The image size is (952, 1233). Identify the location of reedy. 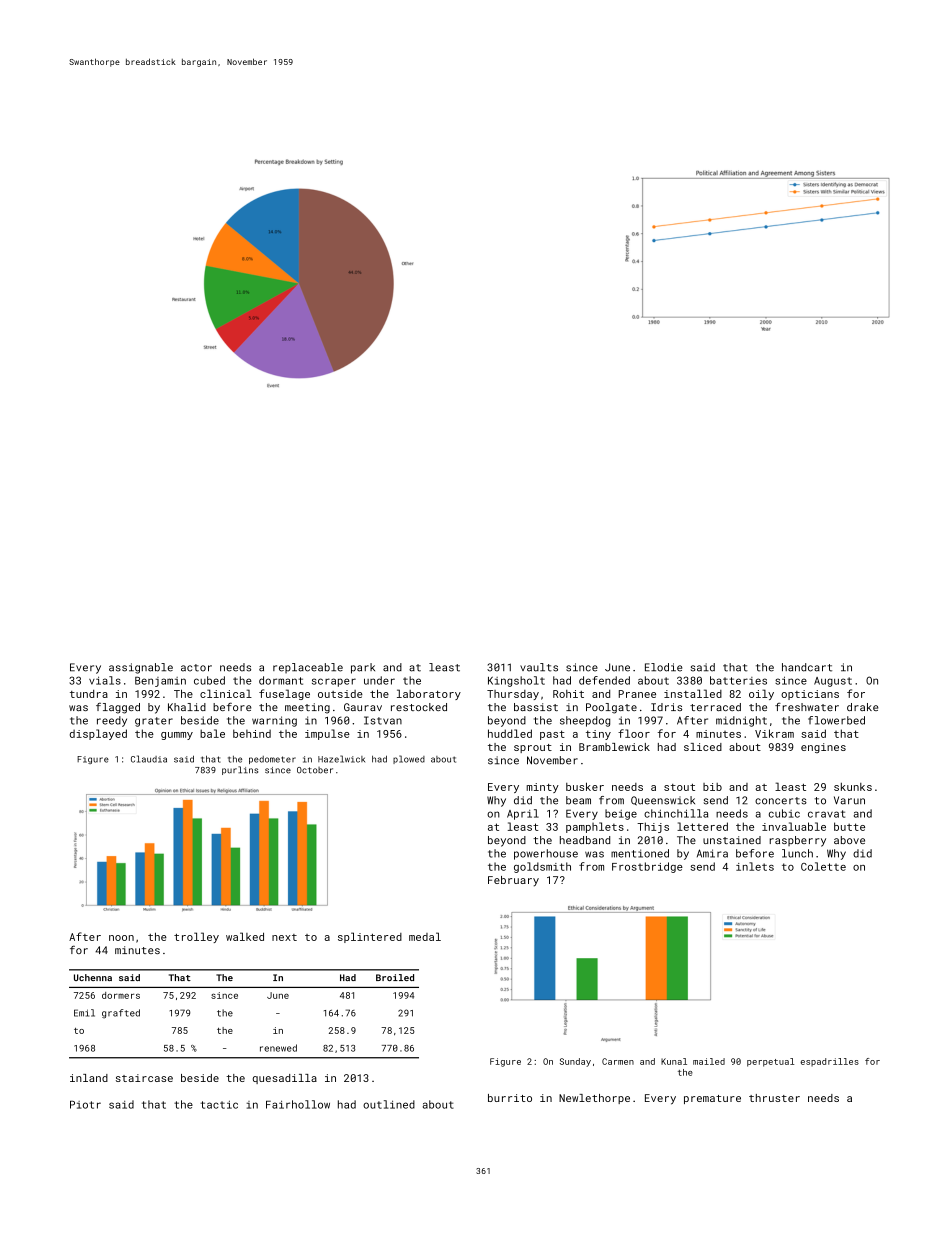
(112, 721).
